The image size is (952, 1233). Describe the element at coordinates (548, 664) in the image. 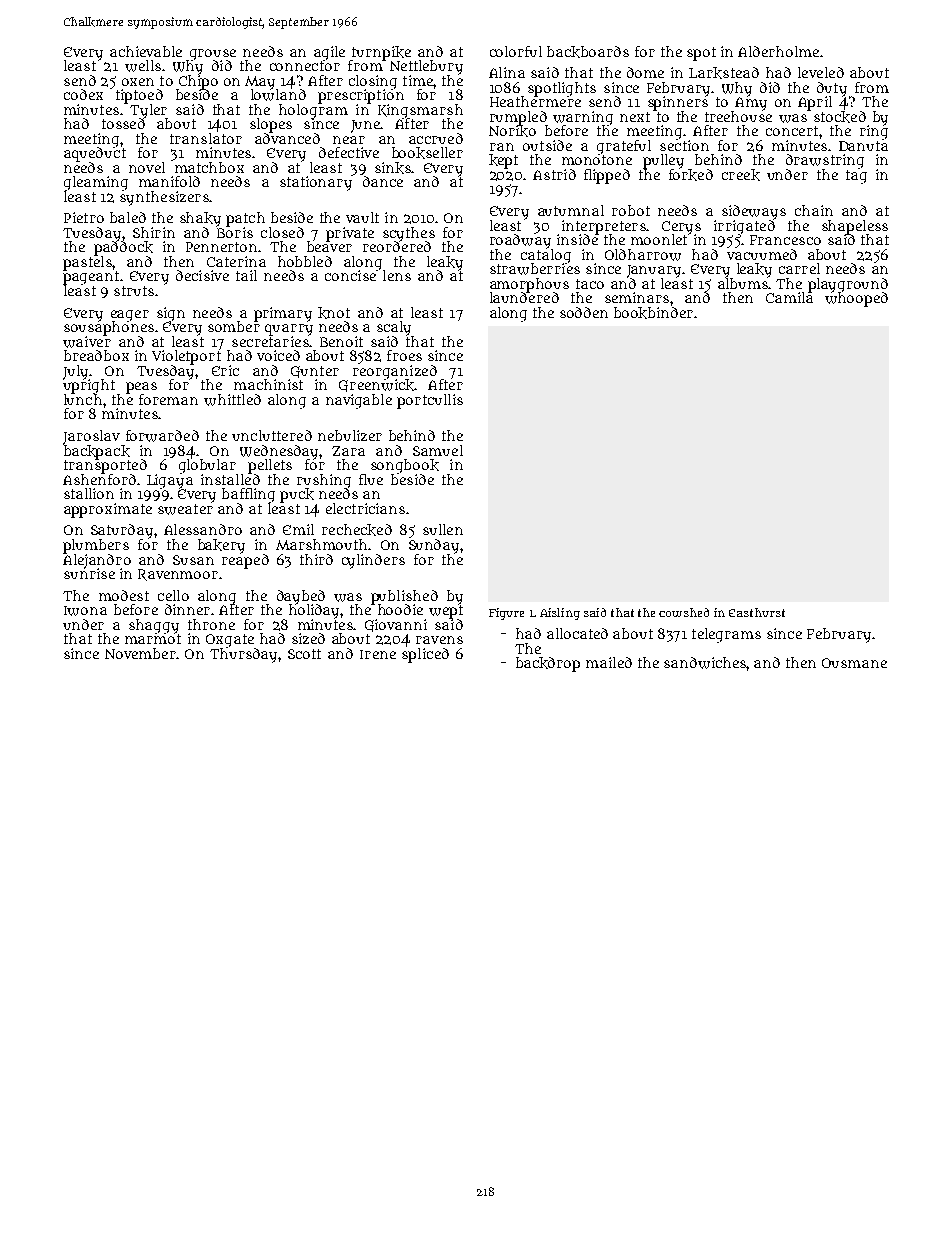

I see `backdrop` at that location.
